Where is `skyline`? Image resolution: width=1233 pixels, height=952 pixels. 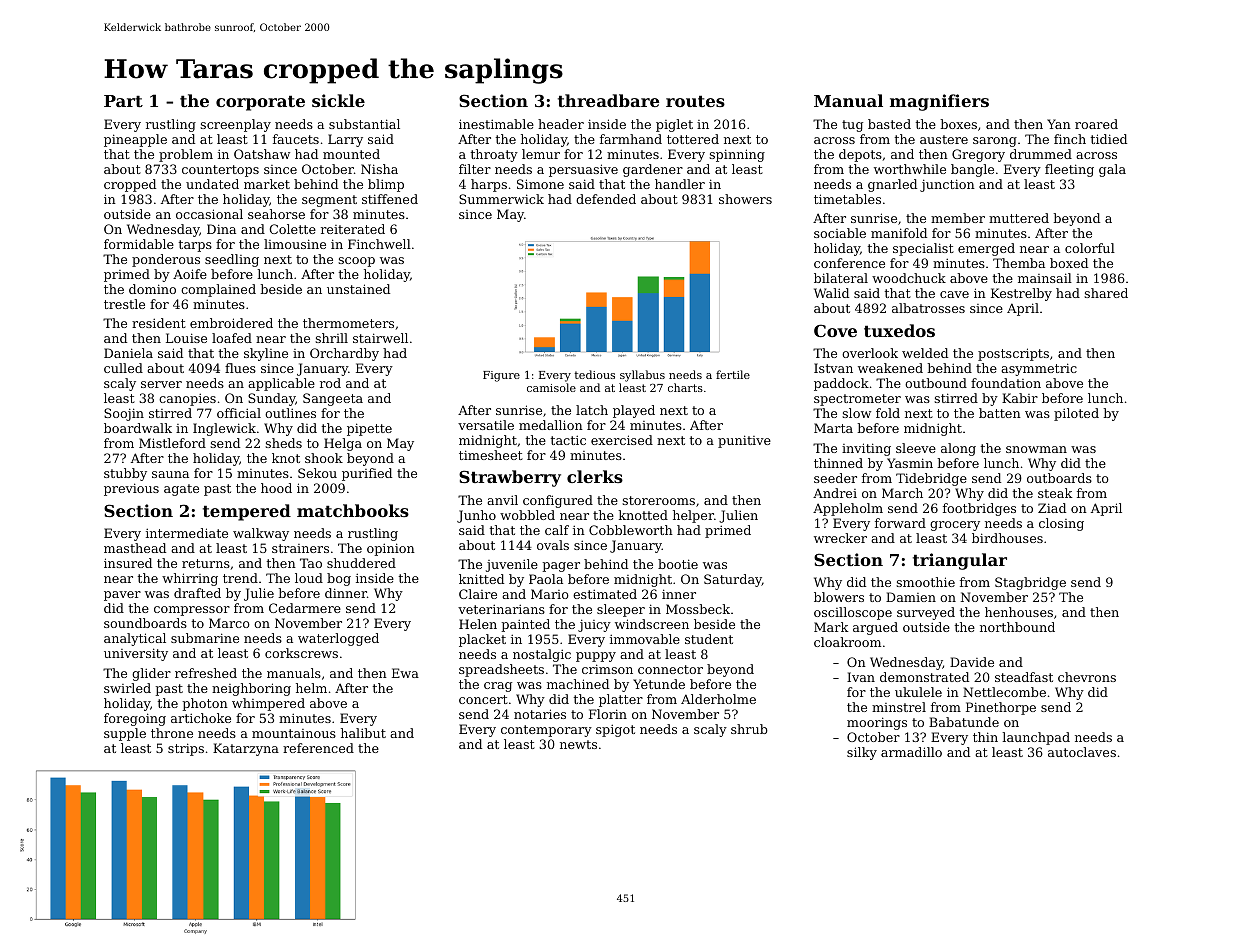 skyline is located at coordinates (266, 354).
